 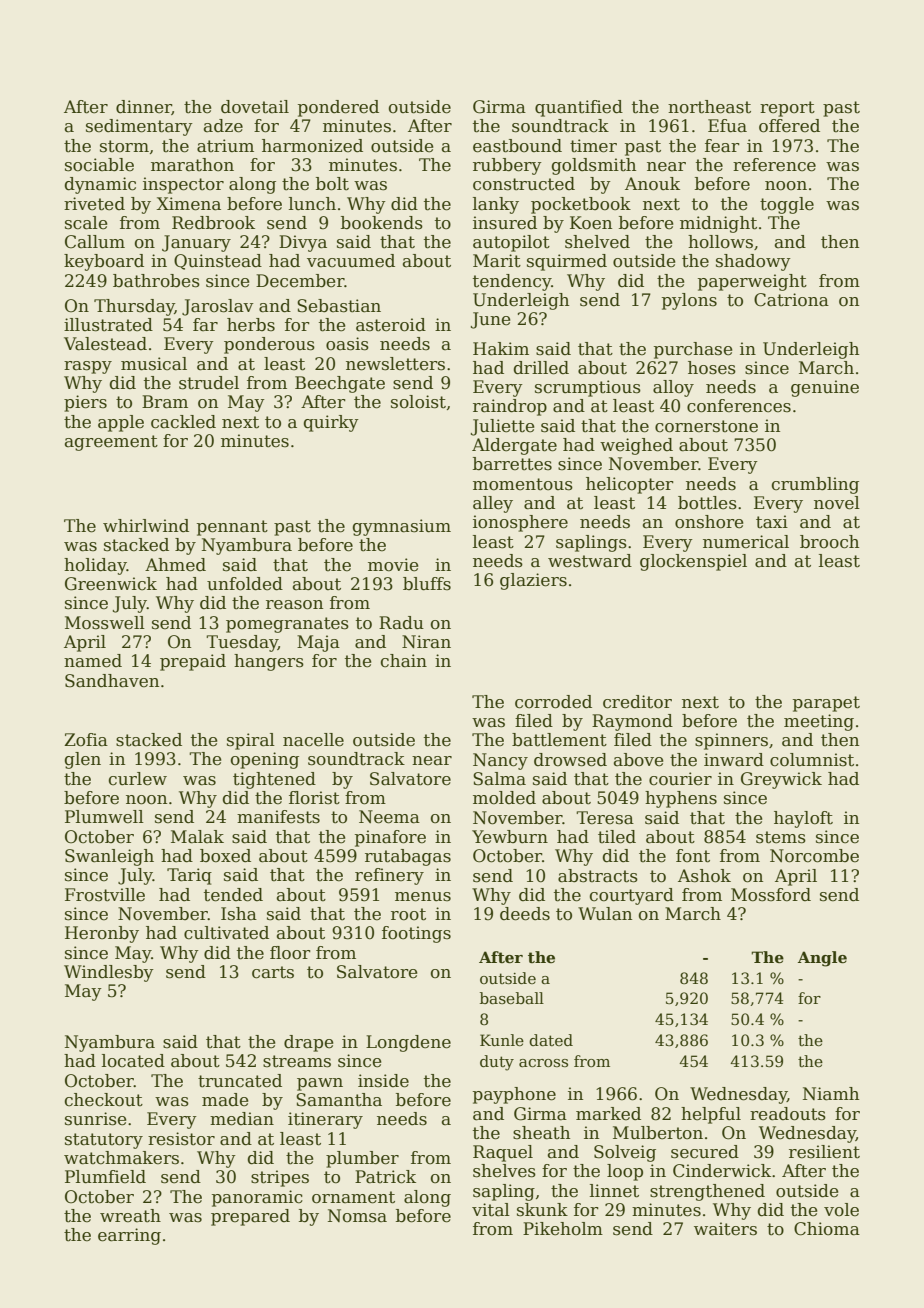 What do you see at coordinates (491, 1210) in the screenshot?
I see `vital` at bounding box center [491, 1210].
